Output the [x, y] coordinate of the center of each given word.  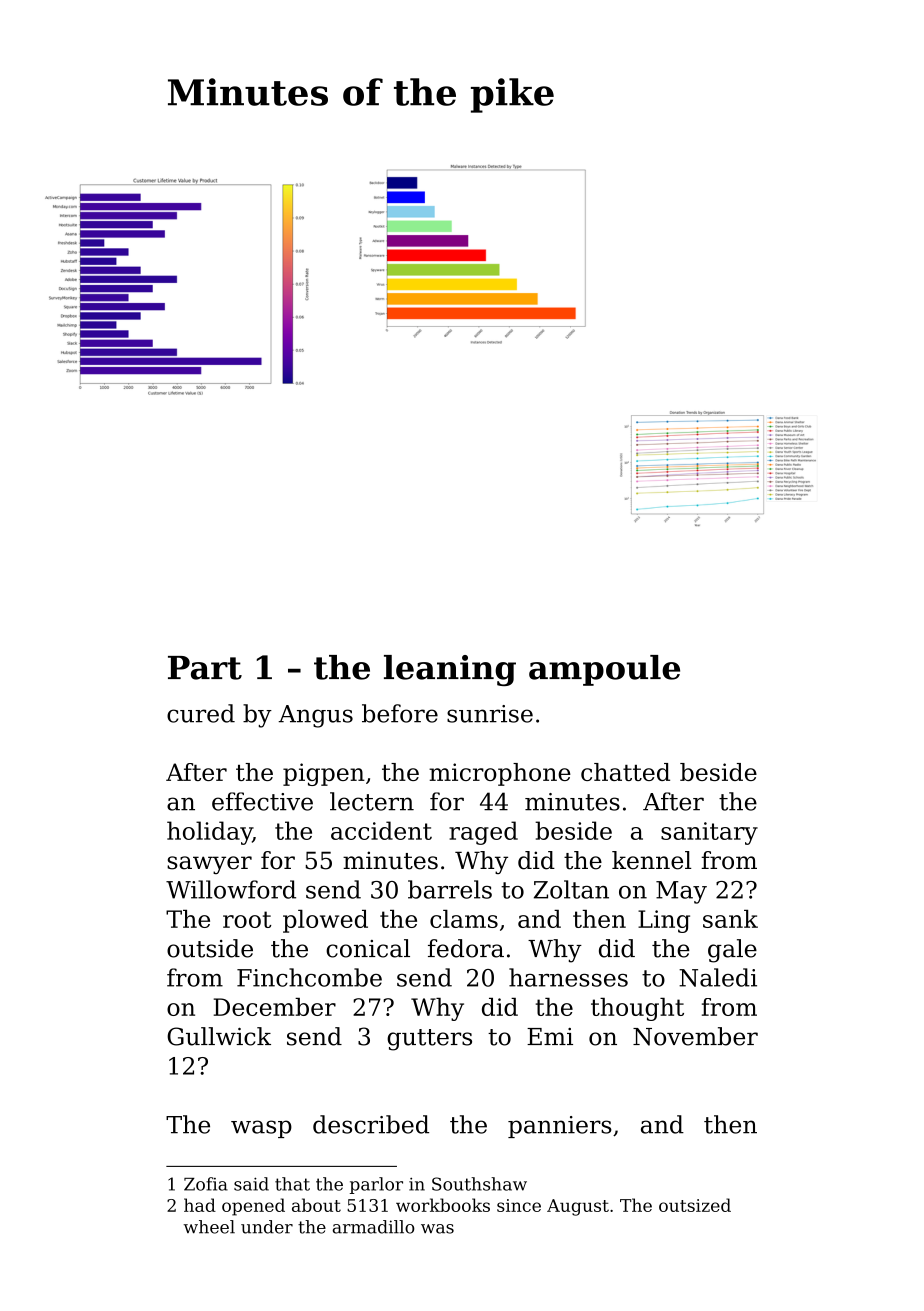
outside [210, 948]
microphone [500, 774]
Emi [550, 1036]
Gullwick [219, 1036]
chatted [625, 772]
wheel [209, 1227]
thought [637, 1009]
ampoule [604, 670]
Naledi [718, 977]
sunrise [490, 714]
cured [201, 713]
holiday [209, 833]
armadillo [374, 1227]
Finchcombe [309, 977]
